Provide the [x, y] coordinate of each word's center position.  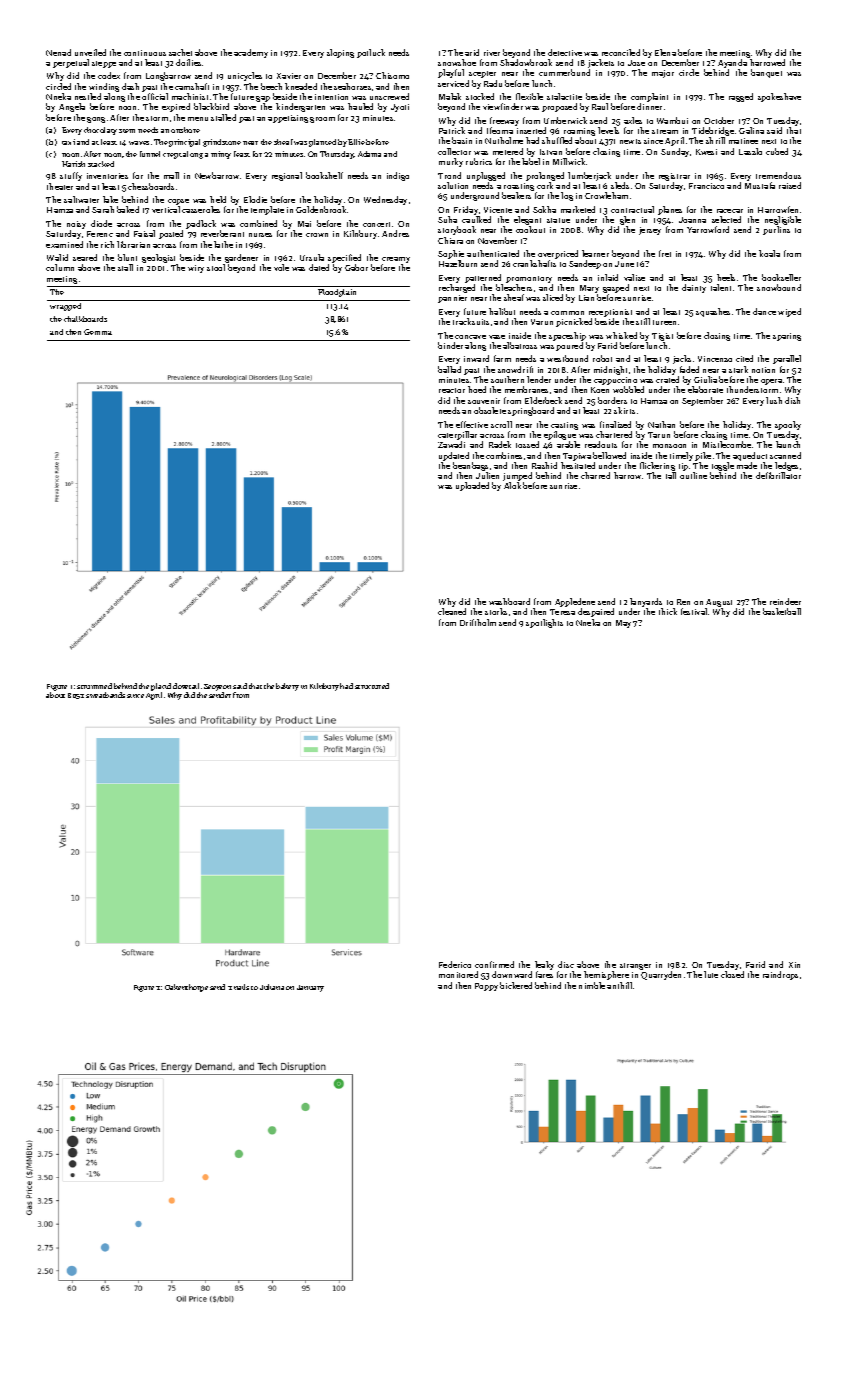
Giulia [705, 379]
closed [732, 974]
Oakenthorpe [186, 988]
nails [241, 987]
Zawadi [451, 444]
